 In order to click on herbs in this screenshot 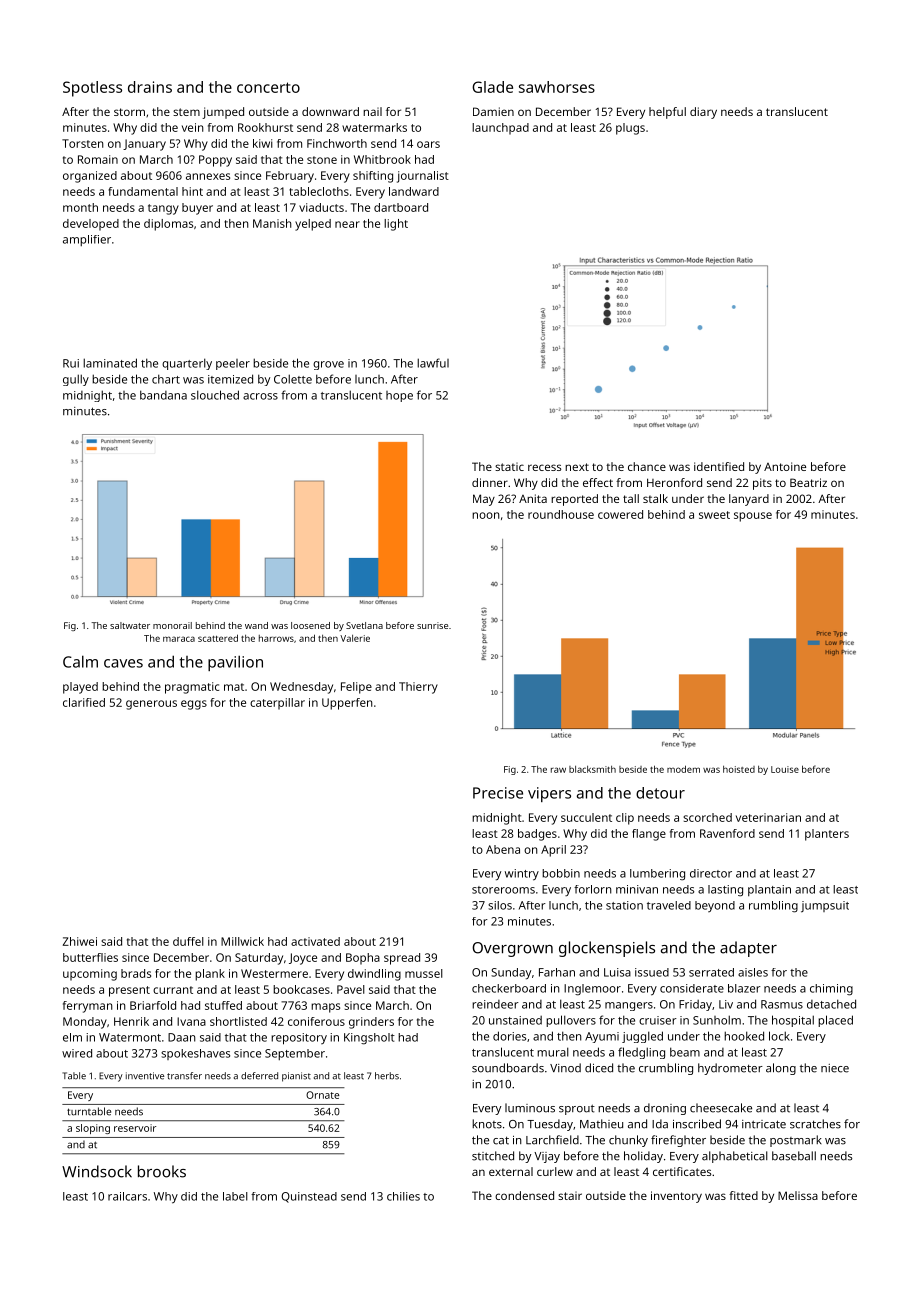, I will do `click(387, 1076)`.
